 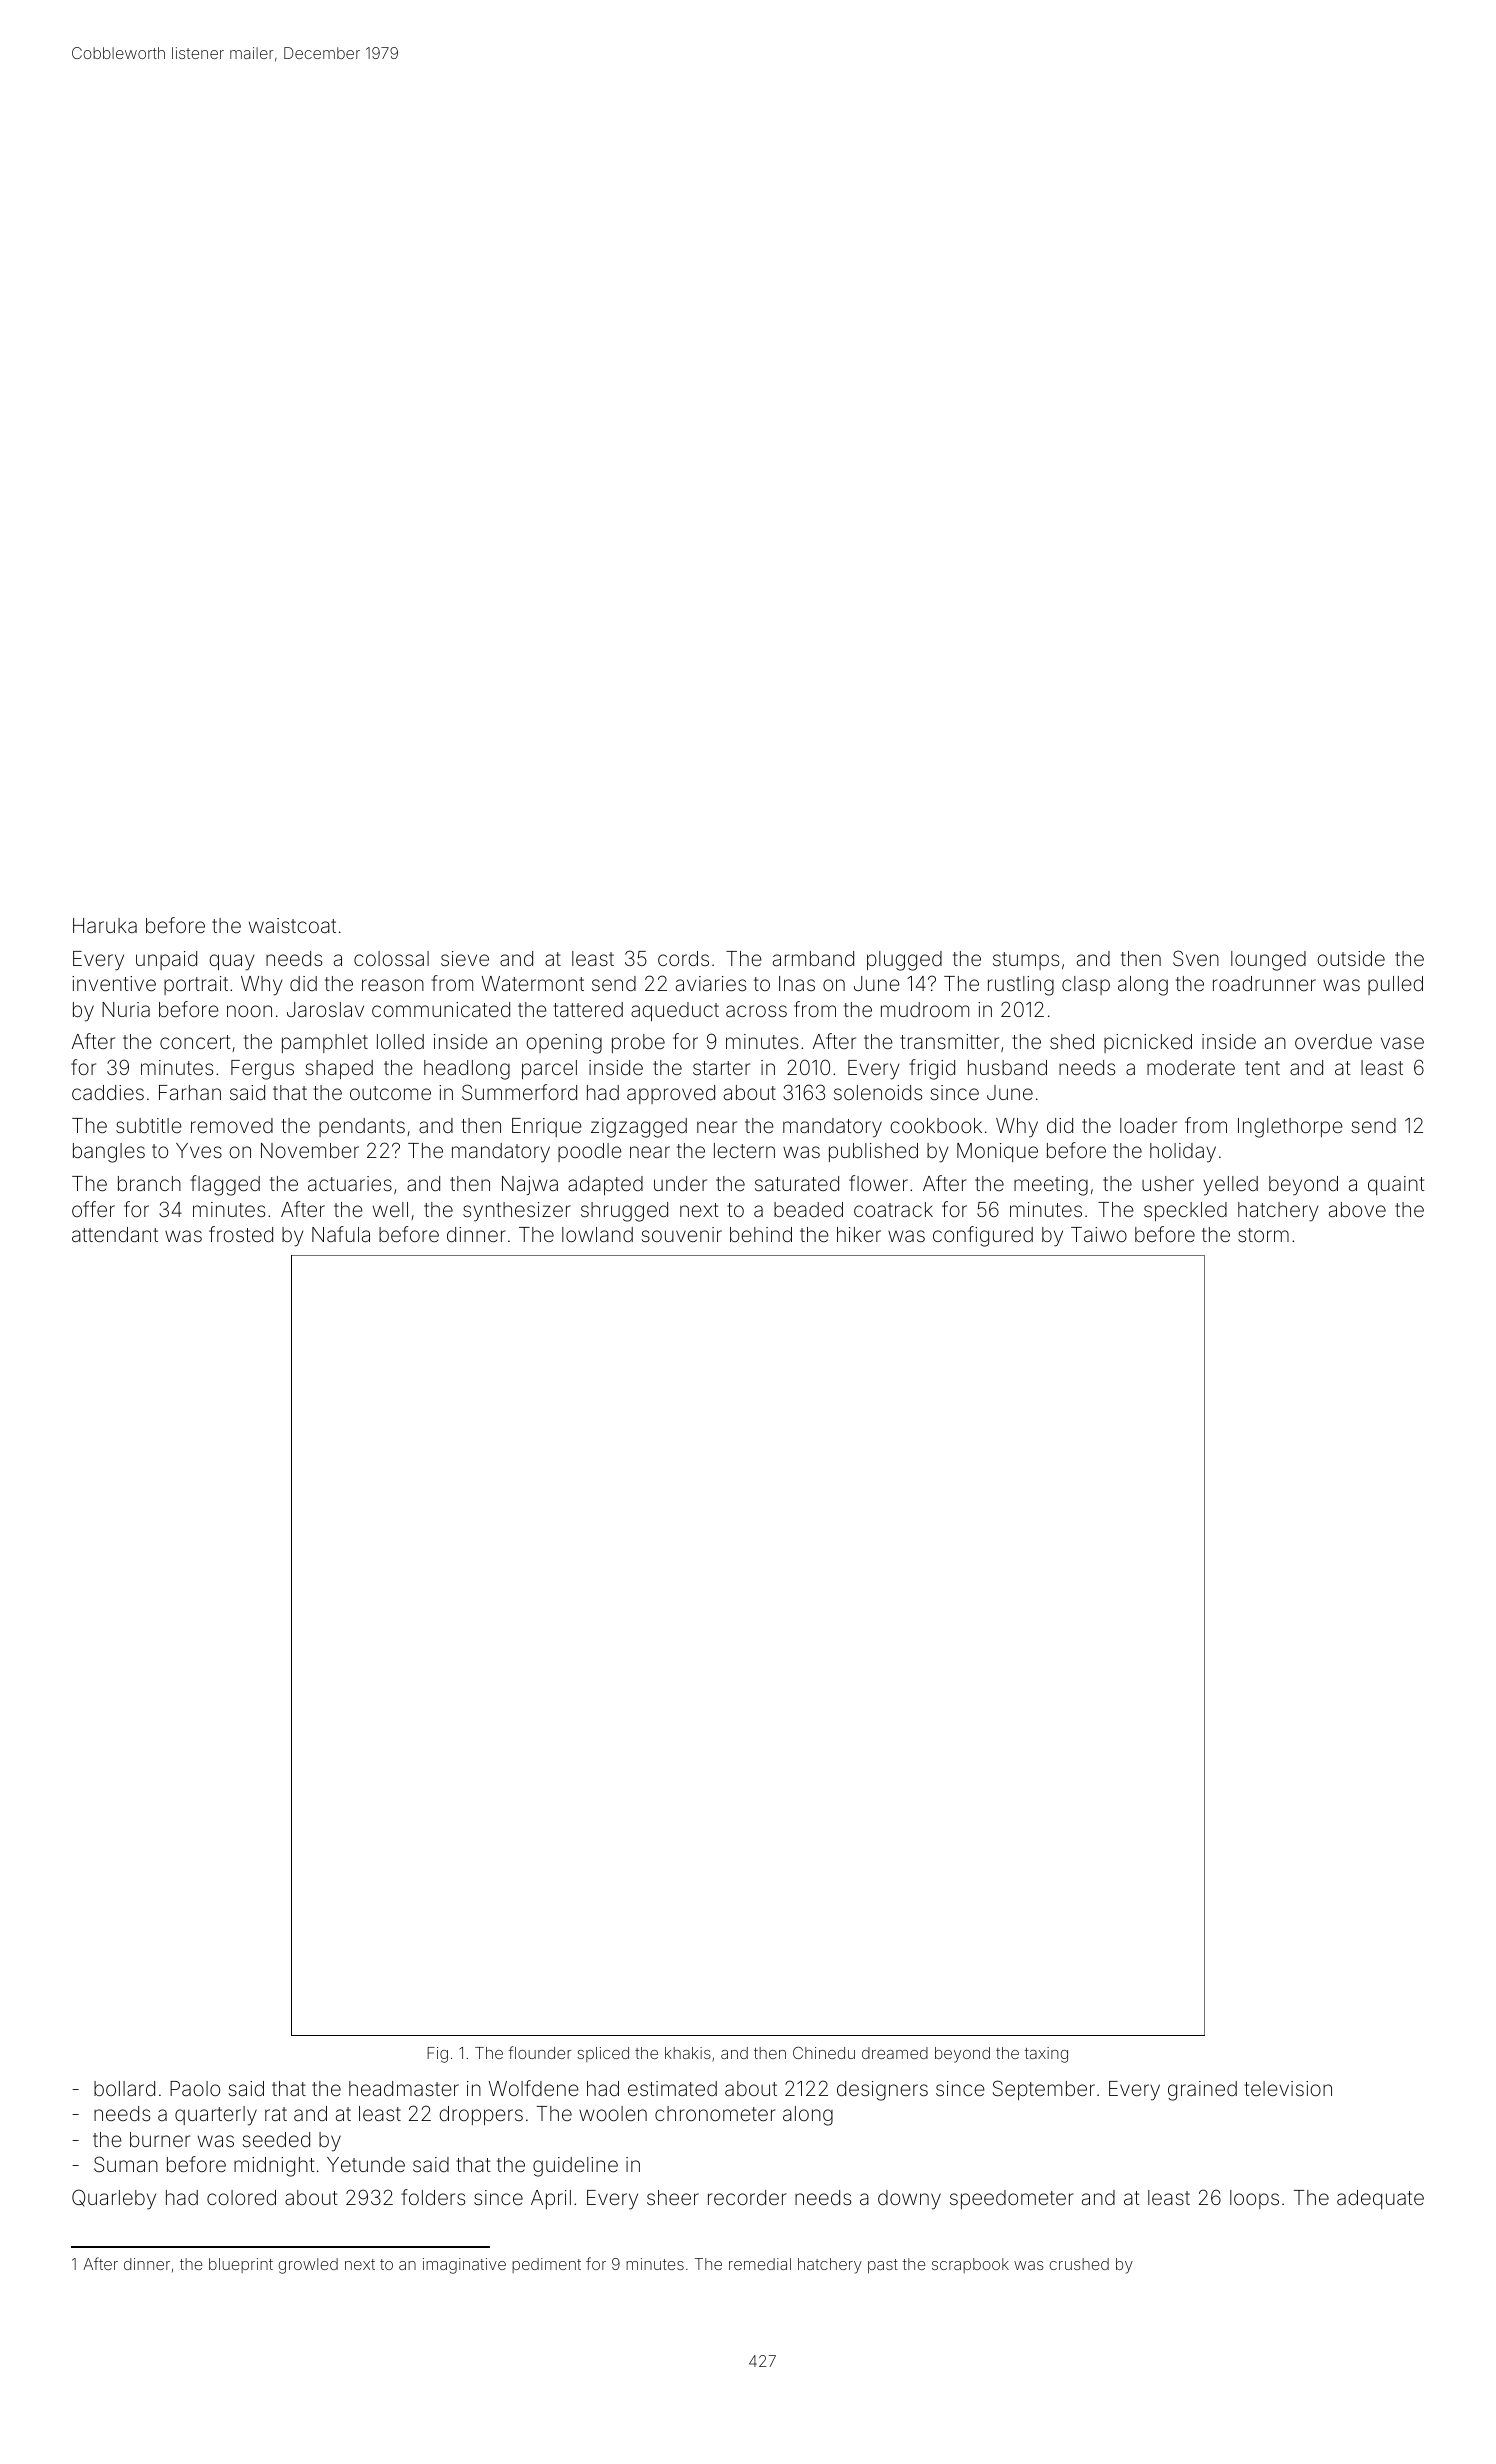 I want to click on actuaries, so click(x=350, y=1183).
